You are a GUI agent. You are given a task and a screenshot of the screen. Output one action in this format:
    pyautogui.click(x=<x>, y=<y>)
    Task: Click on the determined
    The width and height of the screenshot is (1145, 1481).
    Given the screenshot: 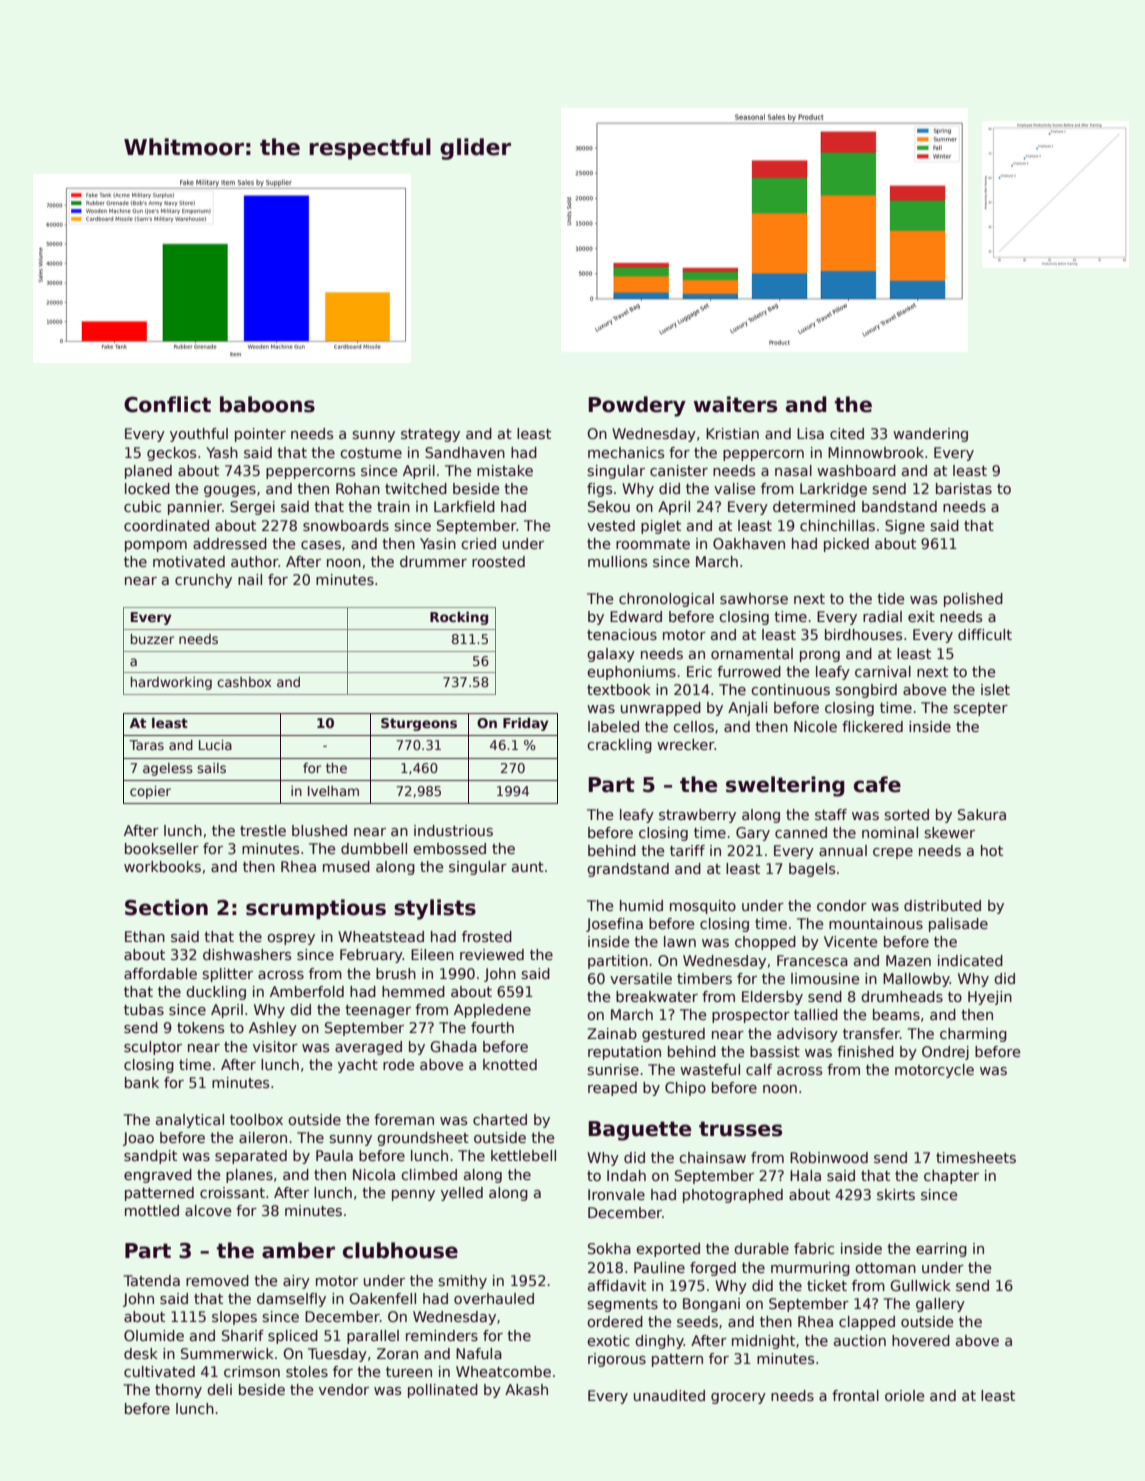 What is the action you would take?
    pyautogui.click(x=814, y=506)
